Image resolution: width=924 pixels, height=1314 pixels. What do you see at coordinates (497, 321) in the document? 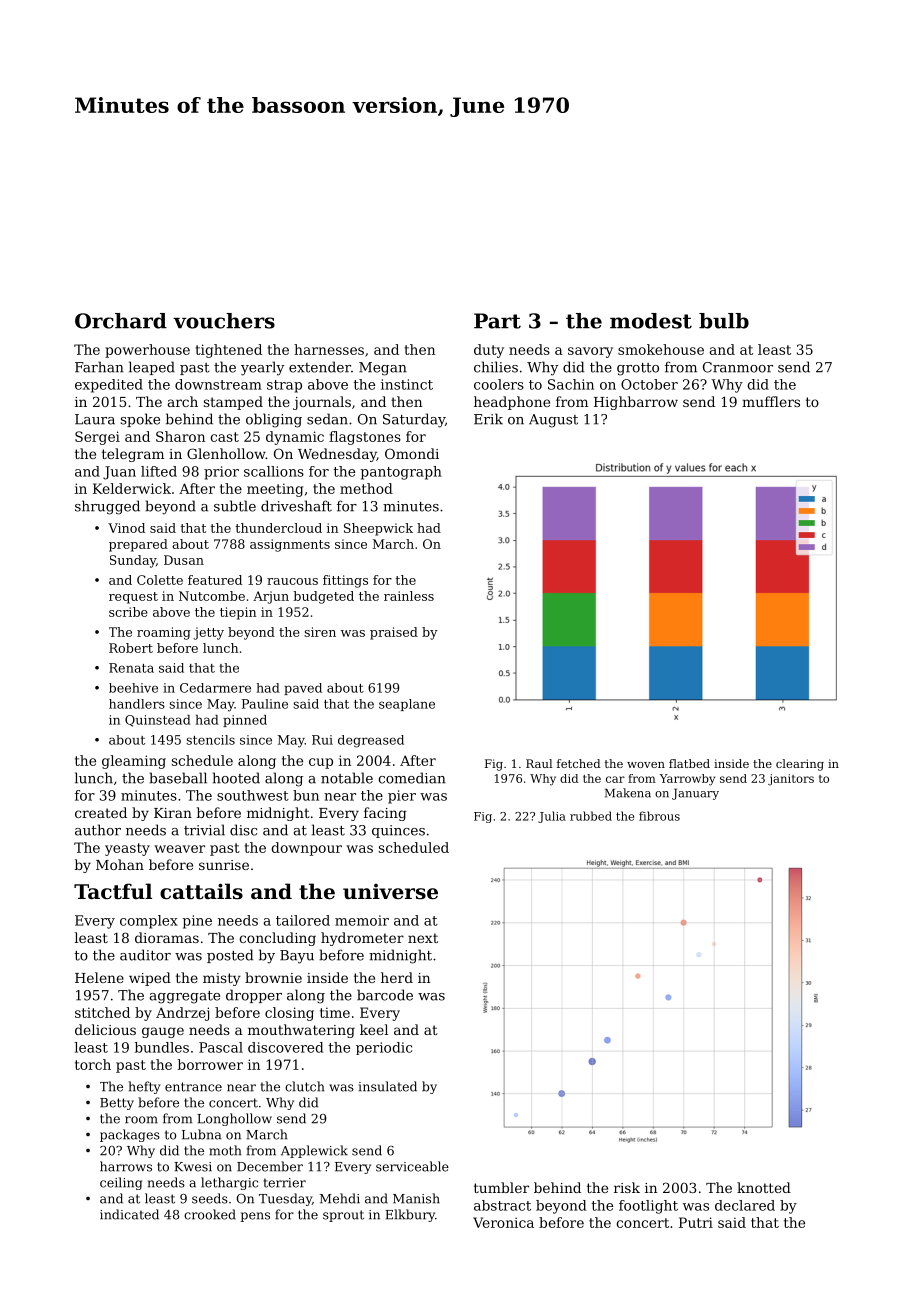
I see `Part` at bounding box center [497, 321].
